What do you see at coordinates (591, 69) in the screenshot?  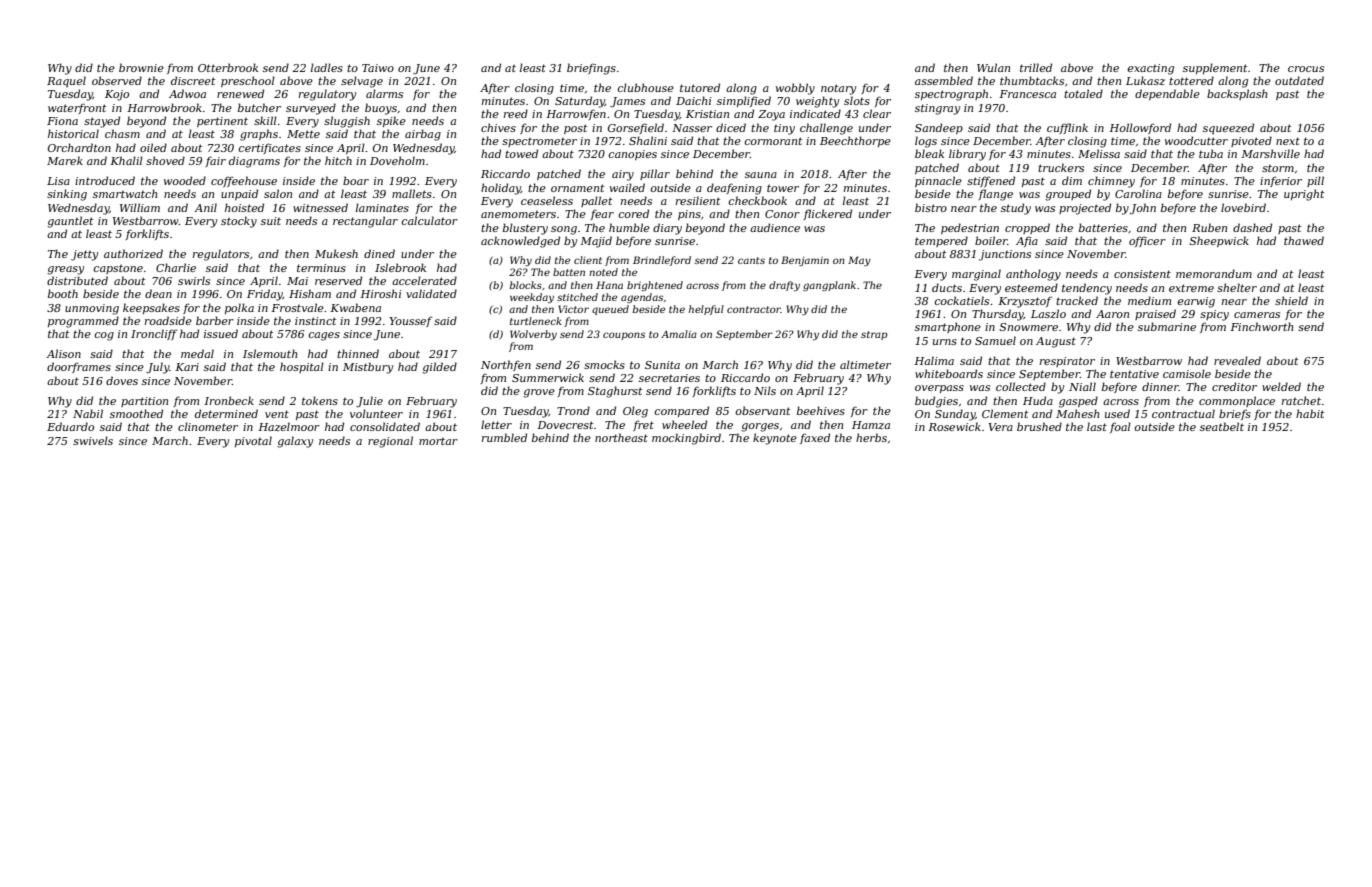 I see `briefings` at bounding box center [591, 69].
